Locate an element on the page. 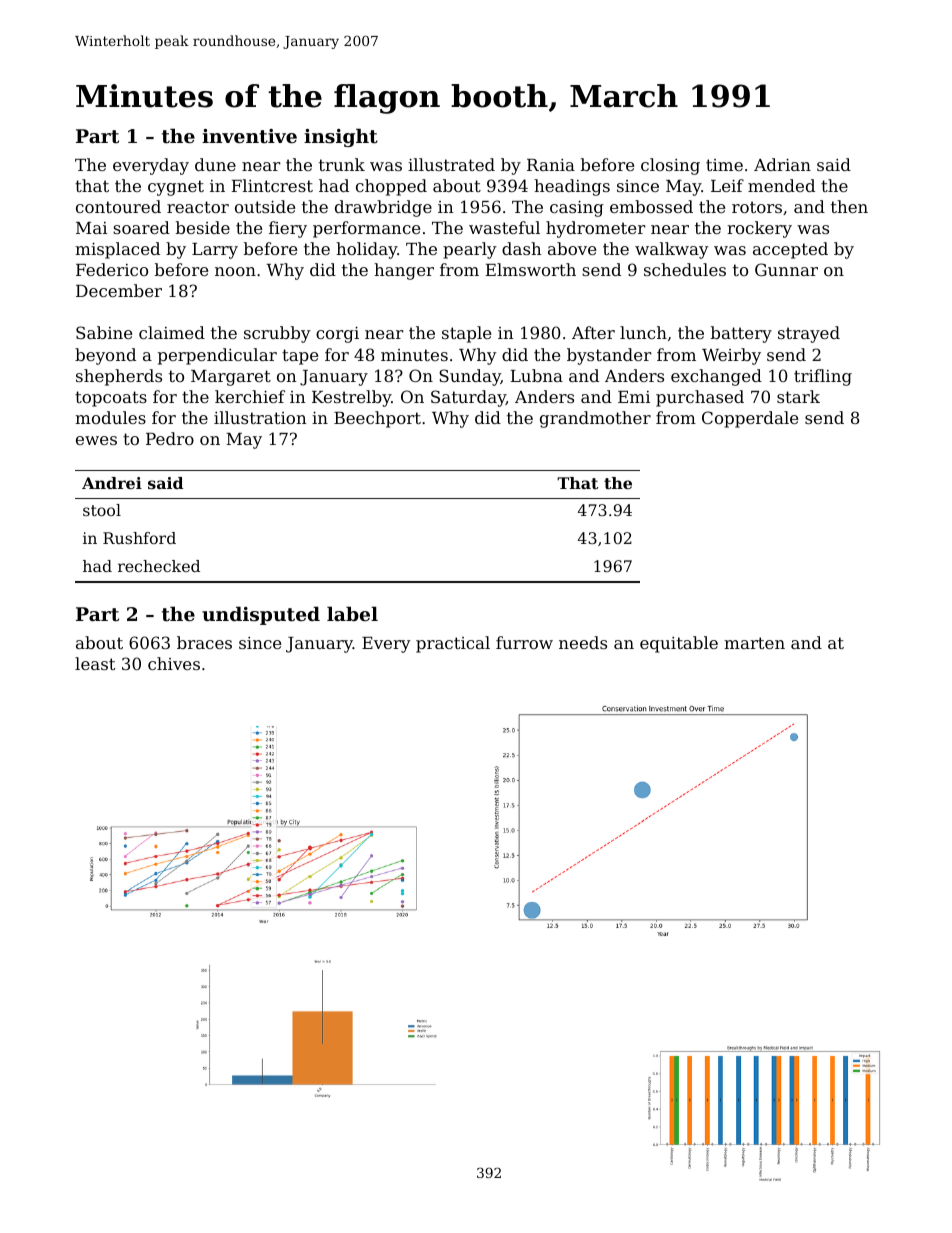 The width and height of the image is (952, 1233). chopped is located at coordinates (391, 187).
